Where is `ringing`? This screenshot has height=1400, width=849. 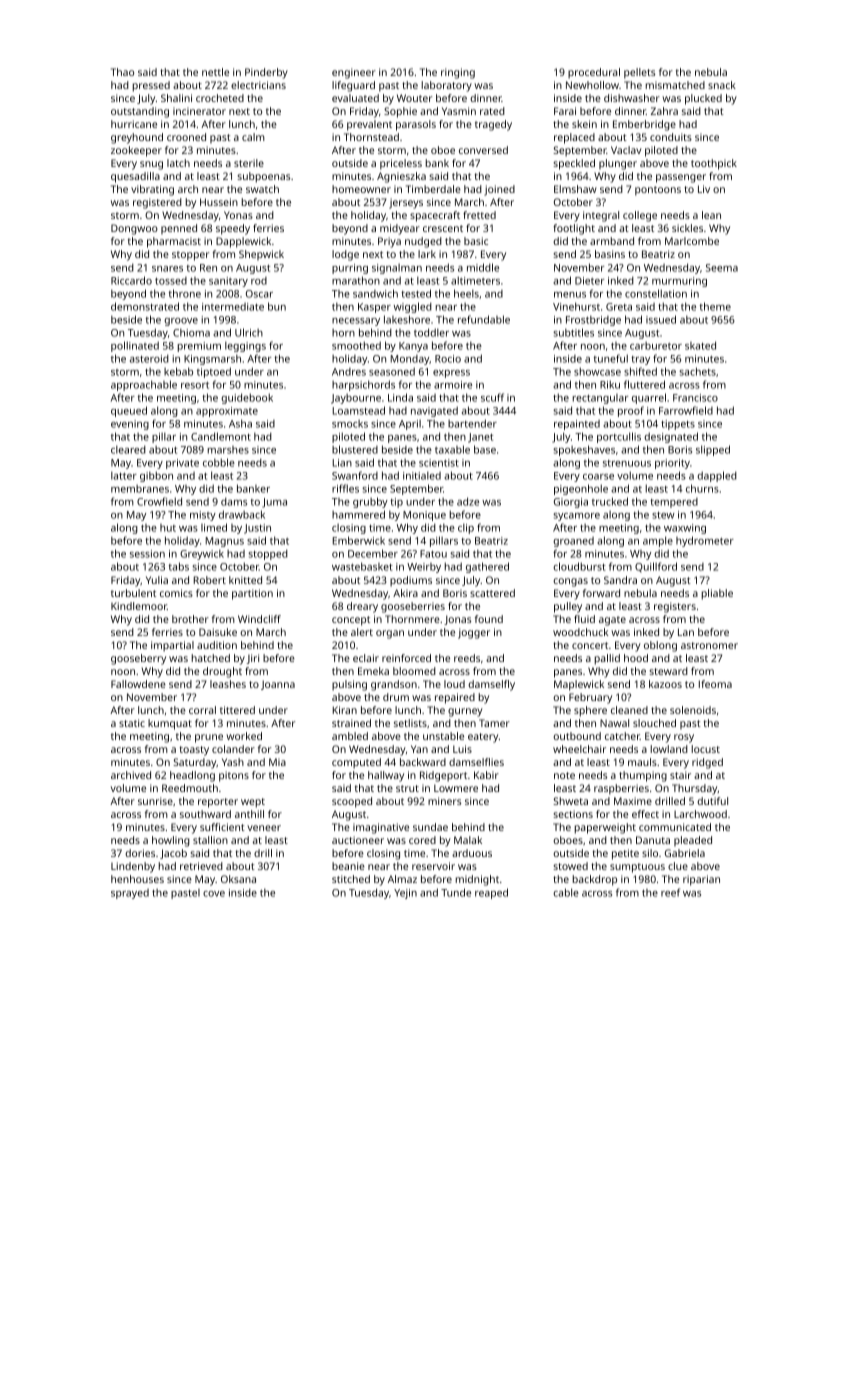
ringing is located at coordinates (458, 73).
